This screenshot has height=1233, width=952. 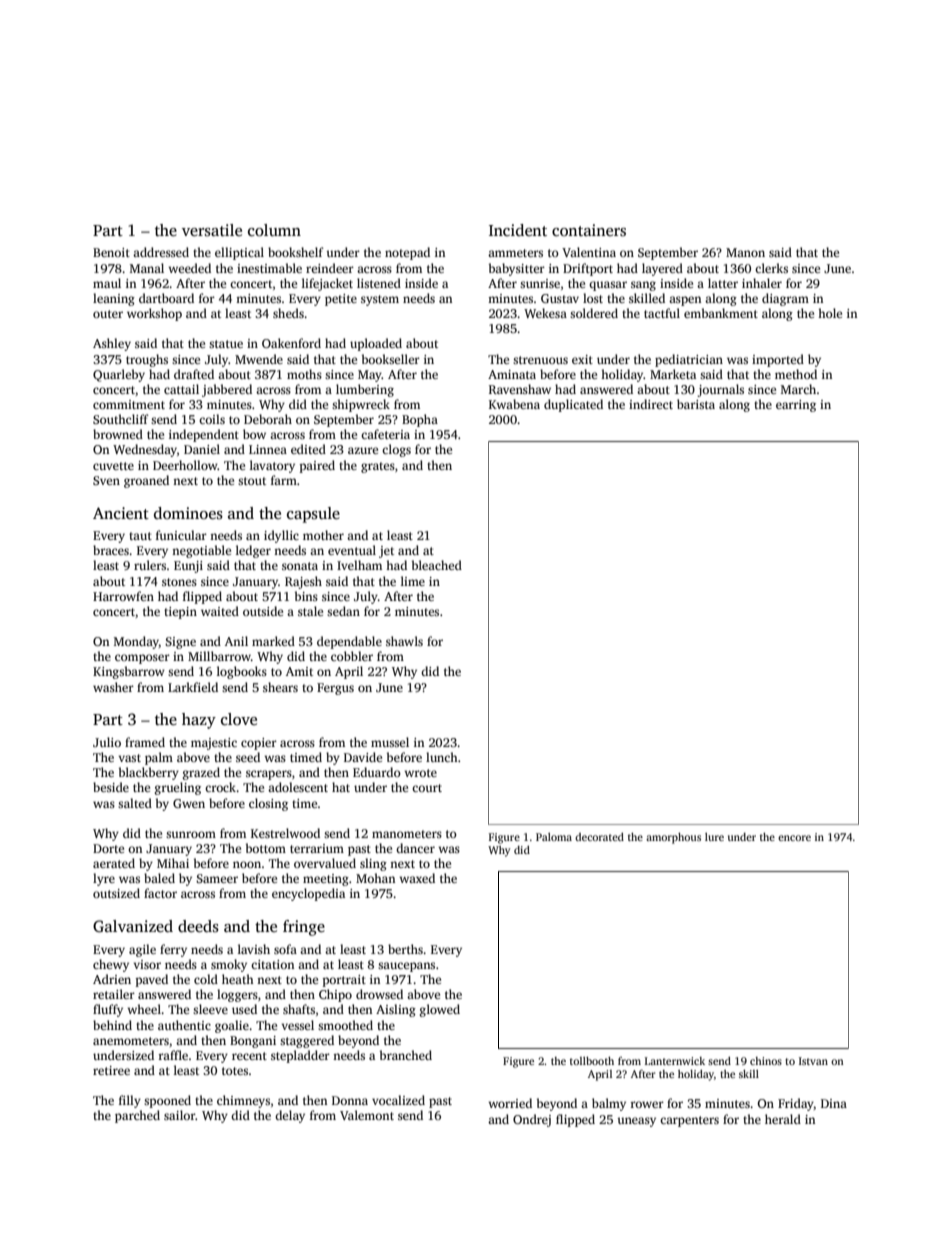 I want to click on shawls, so click(x=404, y=641).
